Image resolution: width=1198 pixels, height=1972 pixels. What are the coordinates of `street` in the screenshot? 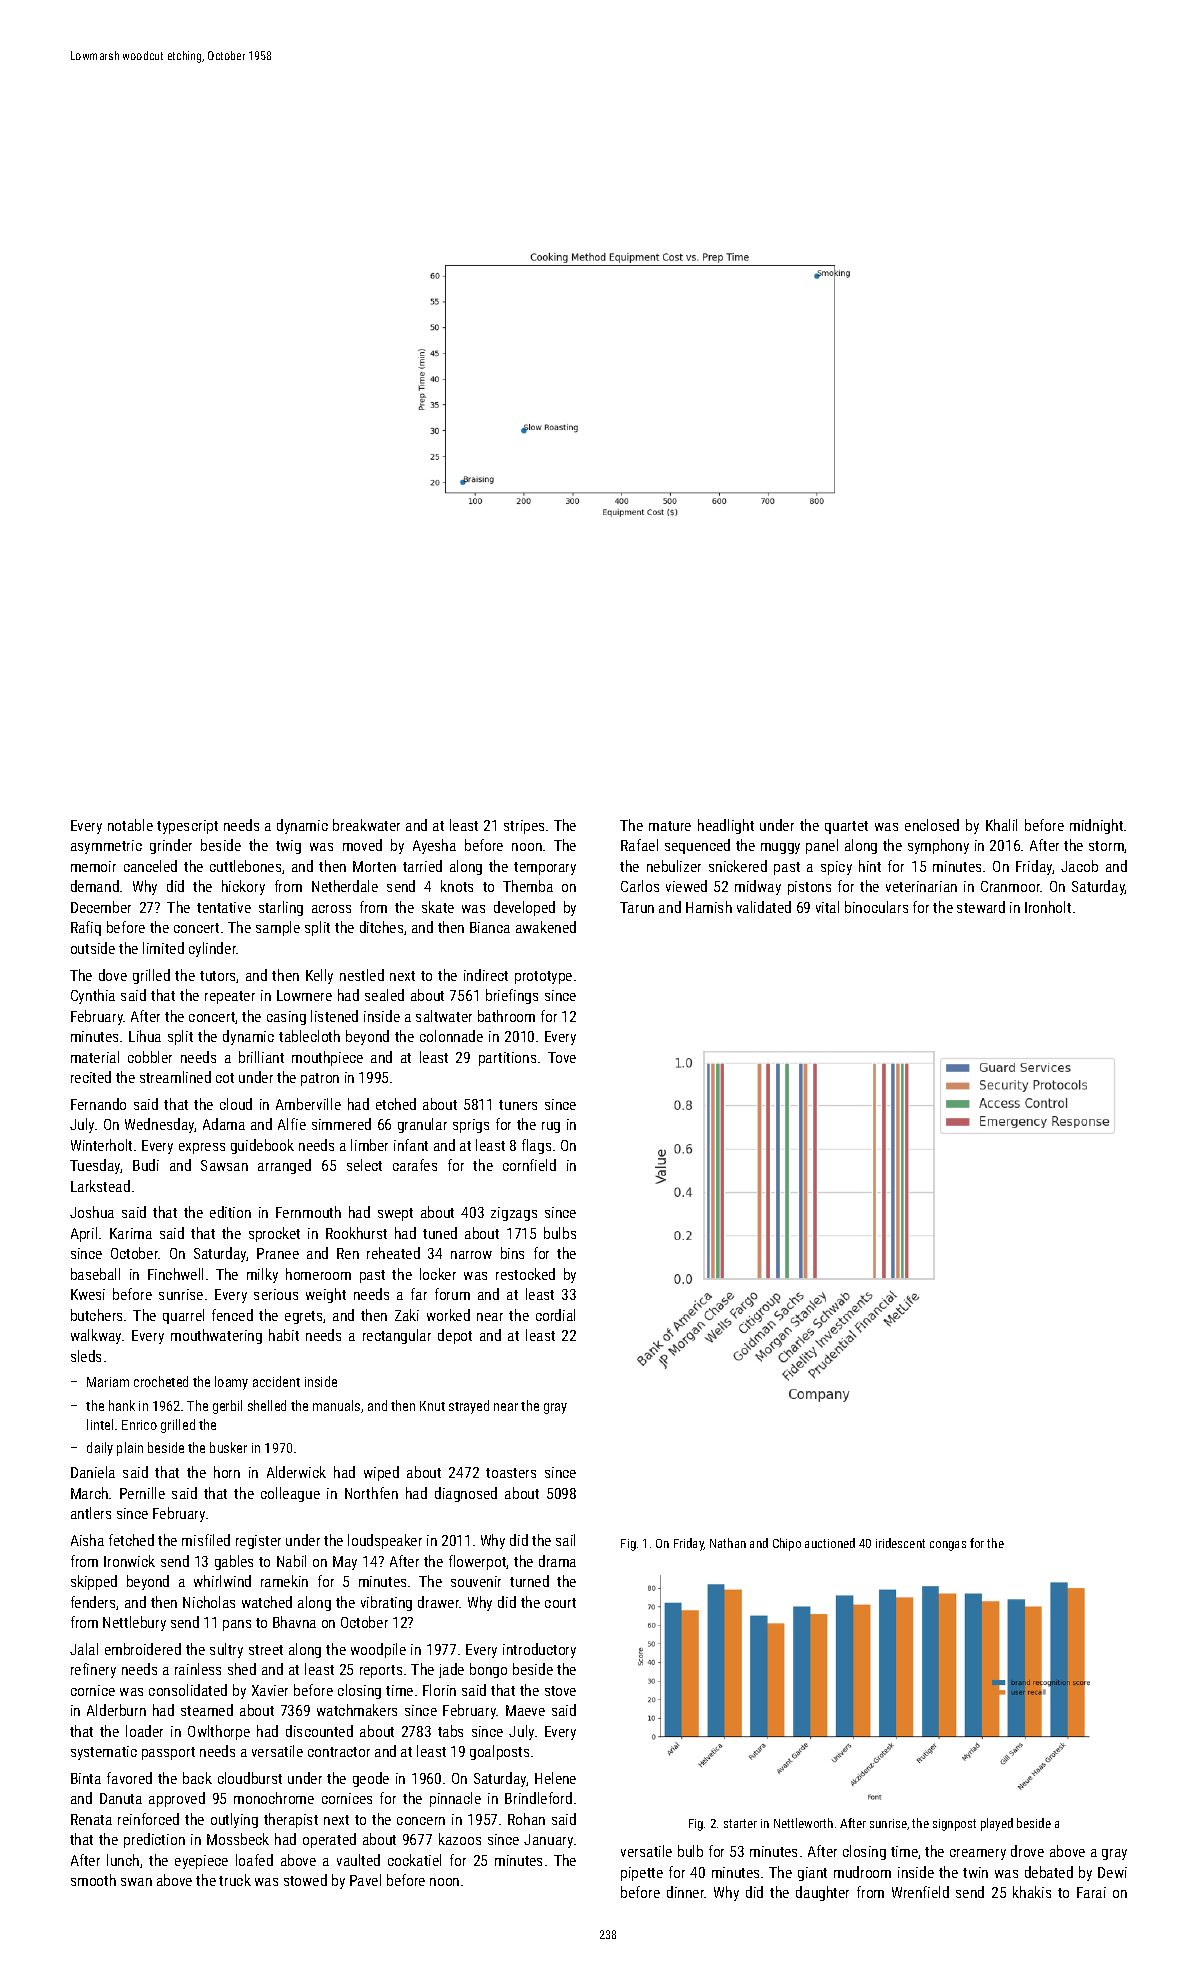 It's located at (266, 1650).
